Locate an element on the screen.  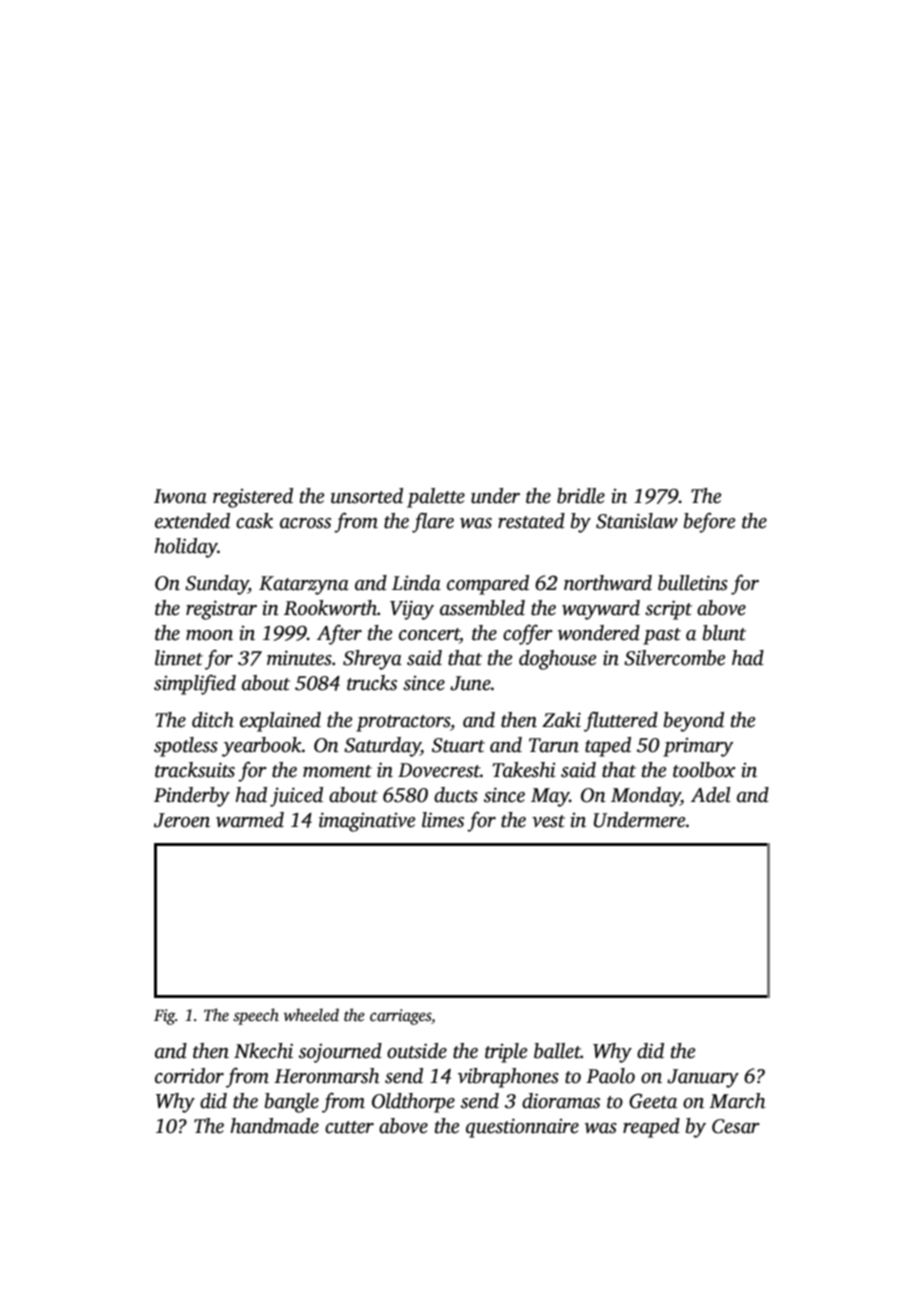
Stanislaw is located at coordinates (637, 521).
